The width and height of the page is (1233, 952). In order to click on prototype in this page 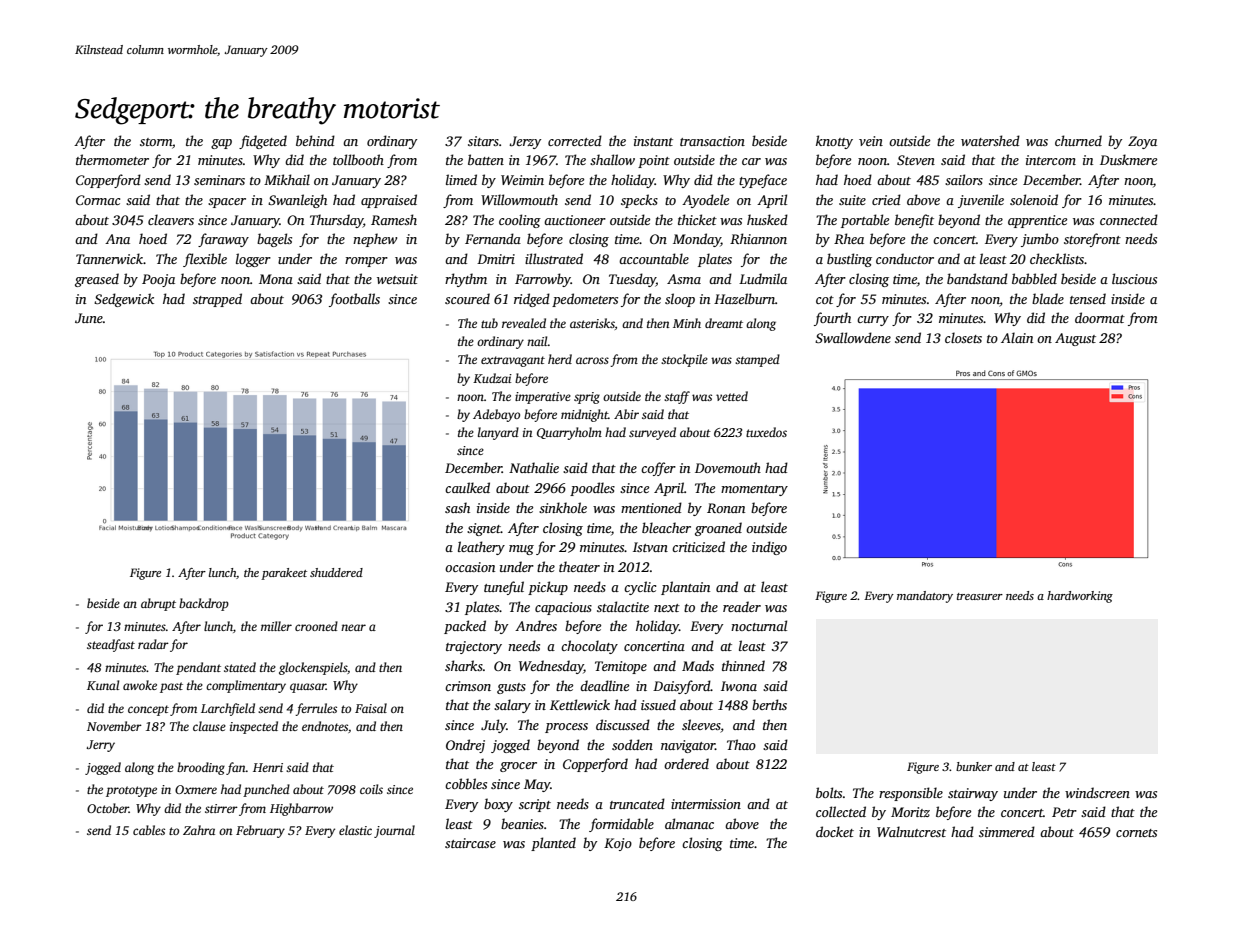, I will do `click(131, 791)`.
